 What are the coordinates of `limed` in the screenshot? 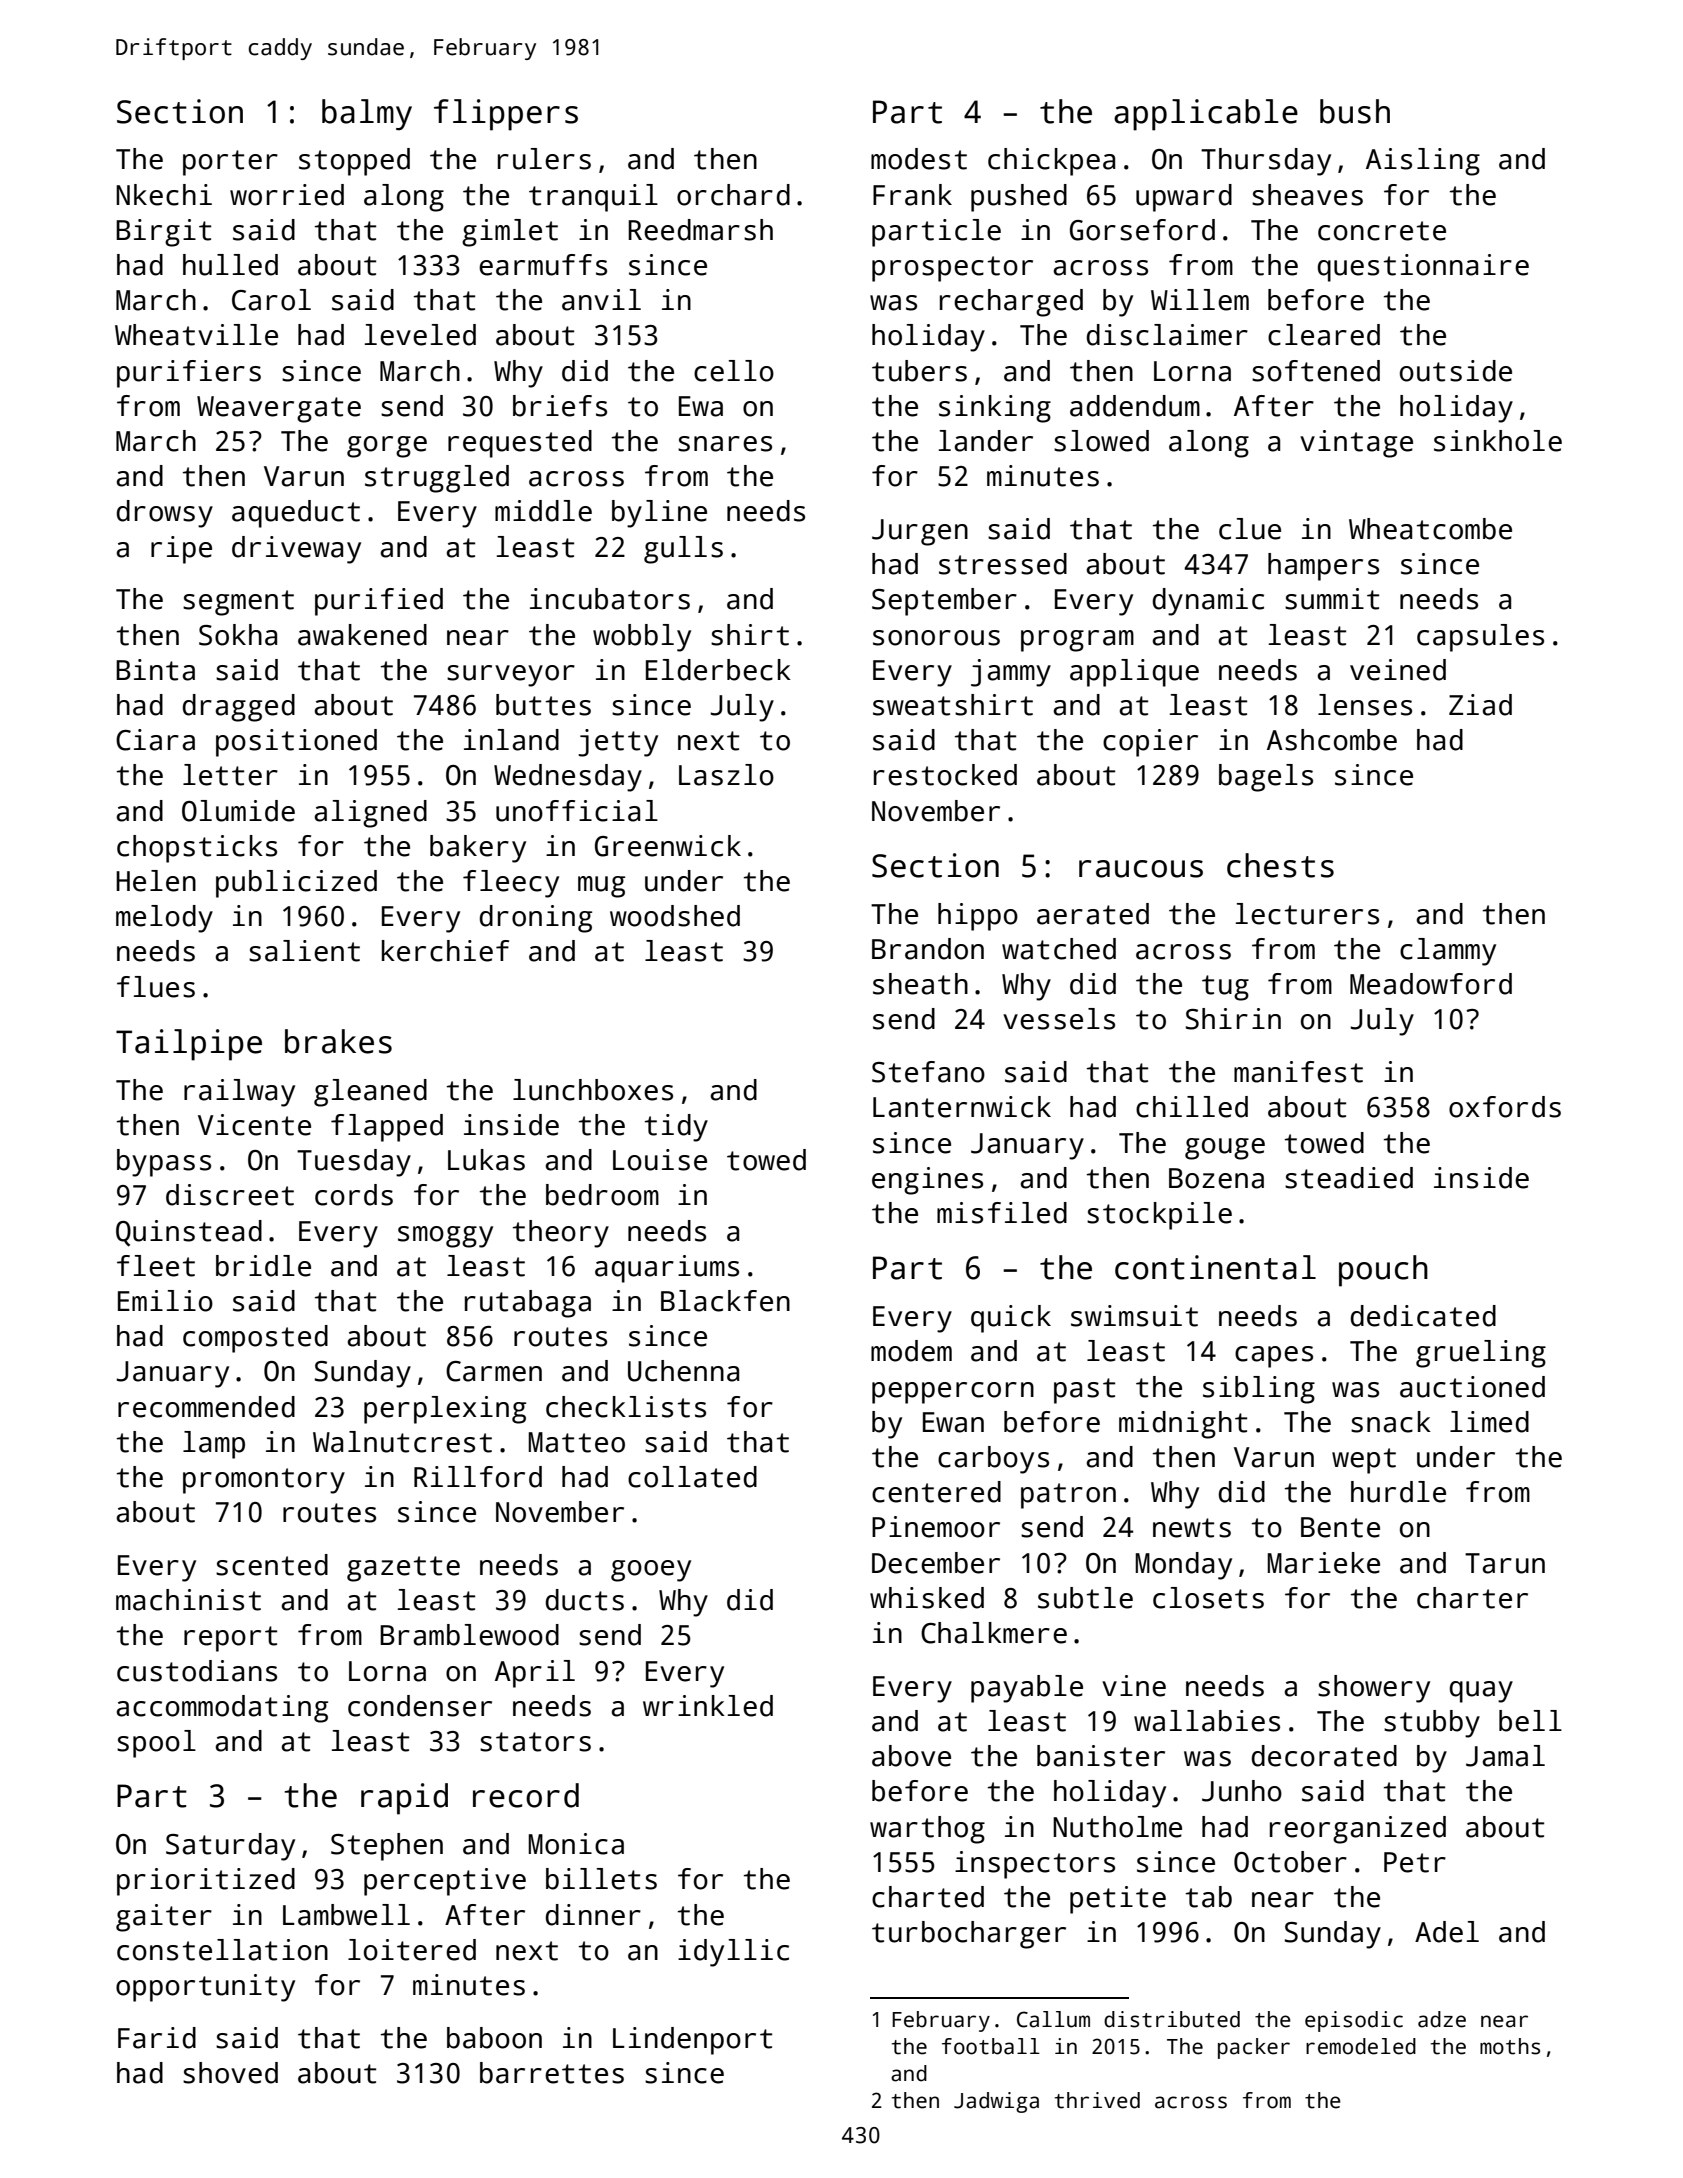 It's located at (1489, 1422).
